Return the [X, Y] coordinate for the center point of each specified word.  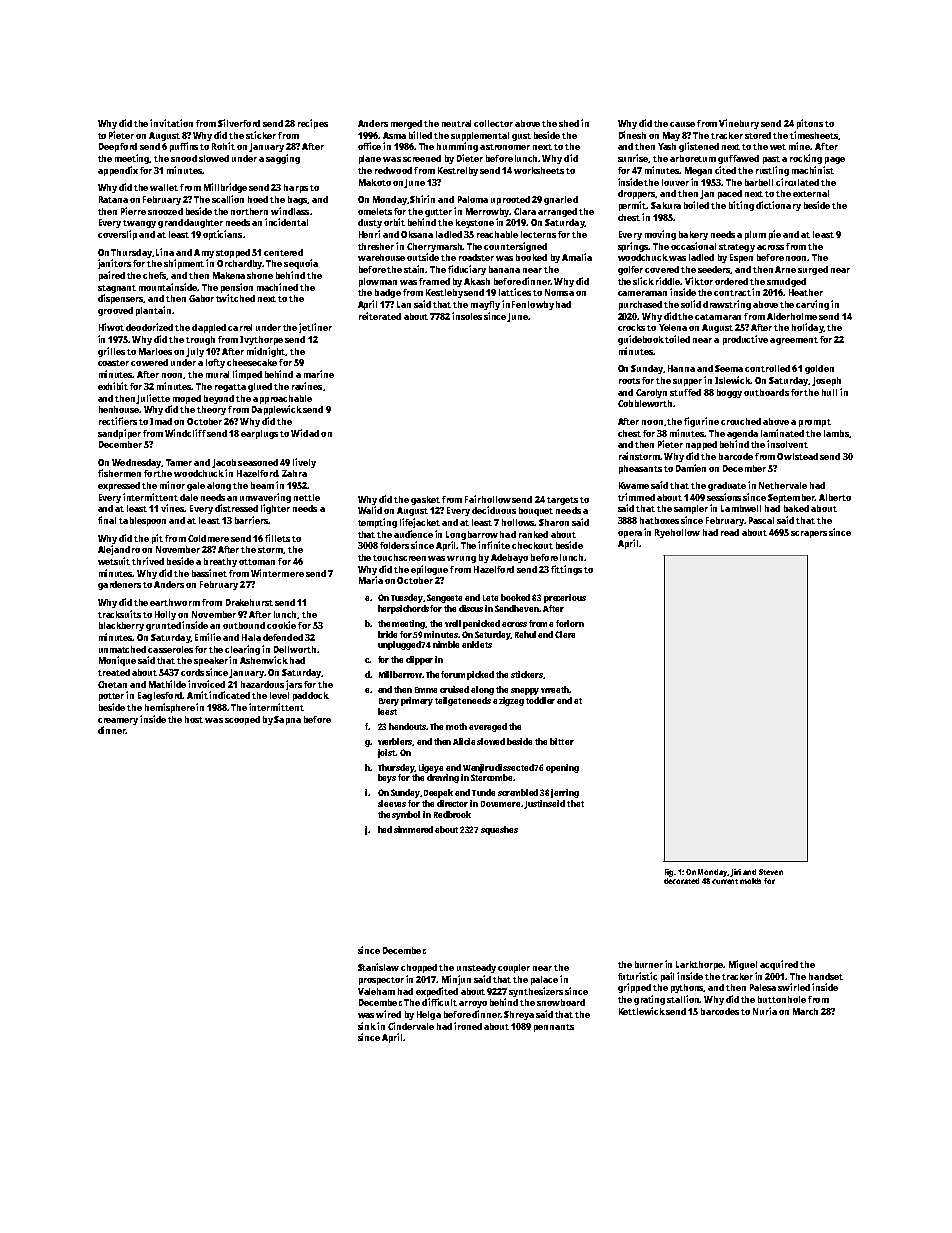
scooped [242, 720]
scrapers [809, 534]
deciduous [494, 510]
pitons [810, 124]
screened [422, 158]
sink [367, 1026]
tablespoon [142, 521]
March [805, 1011]
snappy [525, 691]
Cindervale [411, 1026]
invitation [171, 123]
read [730, 532]
